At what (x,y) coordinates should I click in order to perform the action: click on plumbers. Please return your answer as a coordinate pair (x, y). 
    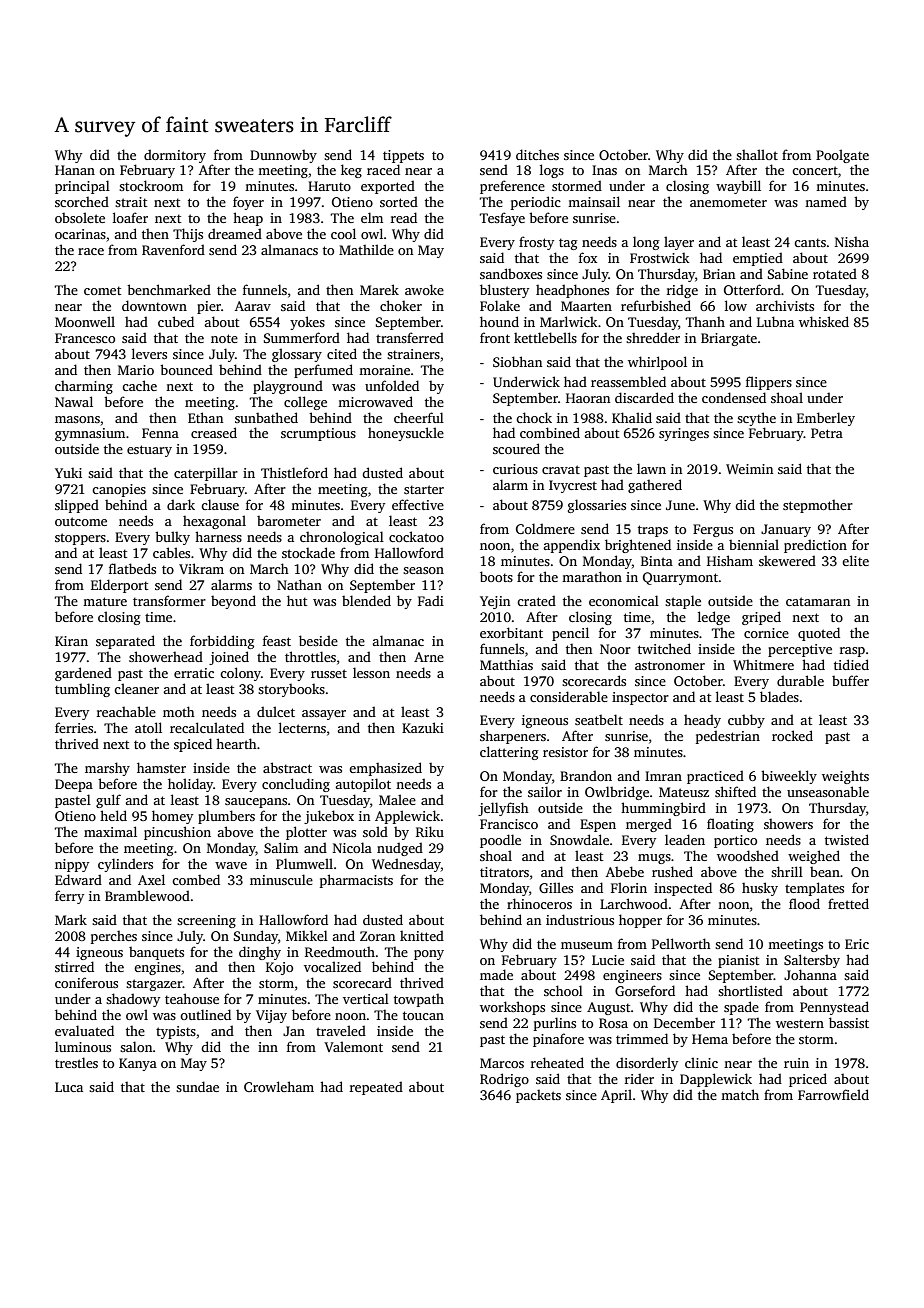
    Looking at the image, I should click on (226, 817).
